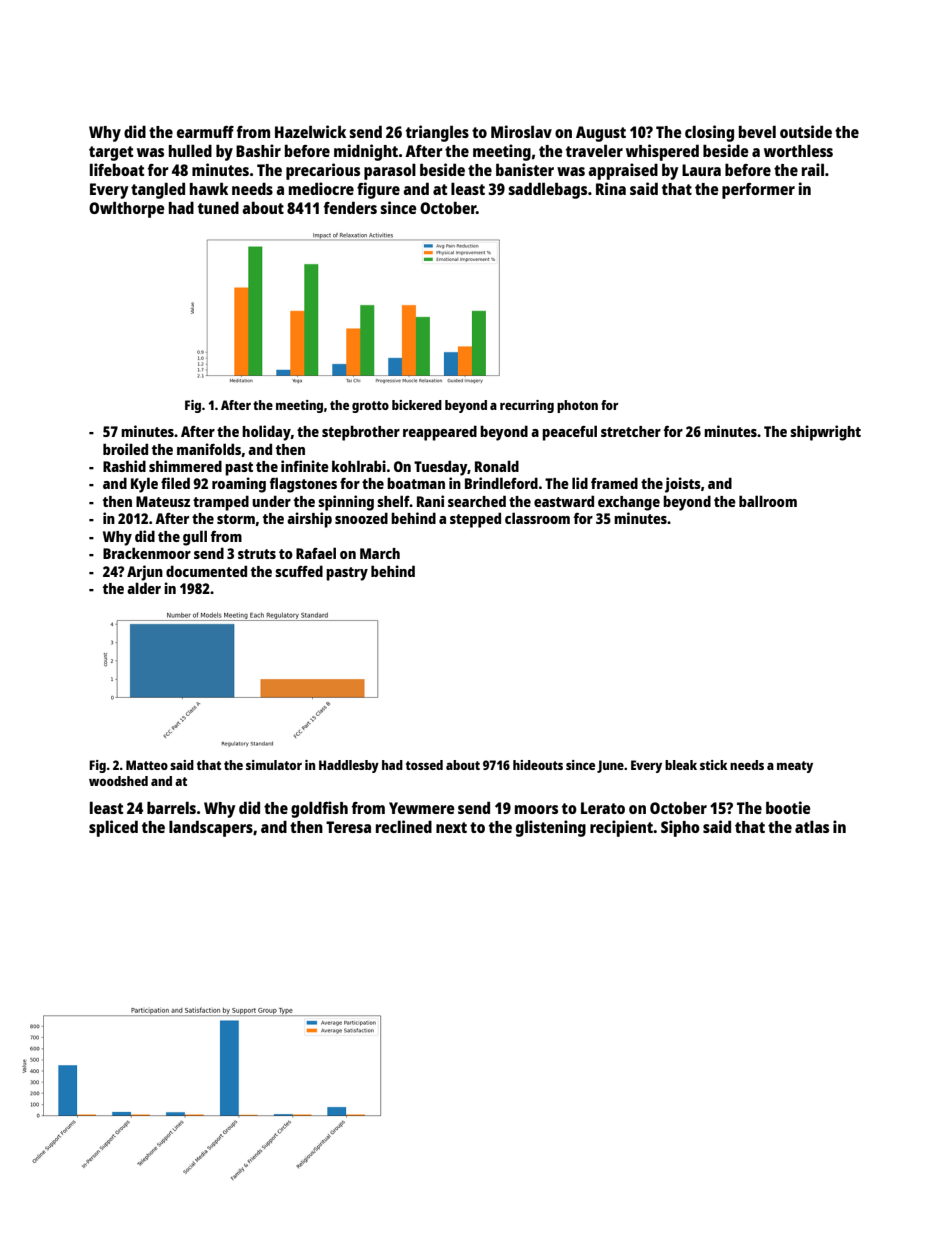  I want to click on saddlebags, so click(547, 190).
